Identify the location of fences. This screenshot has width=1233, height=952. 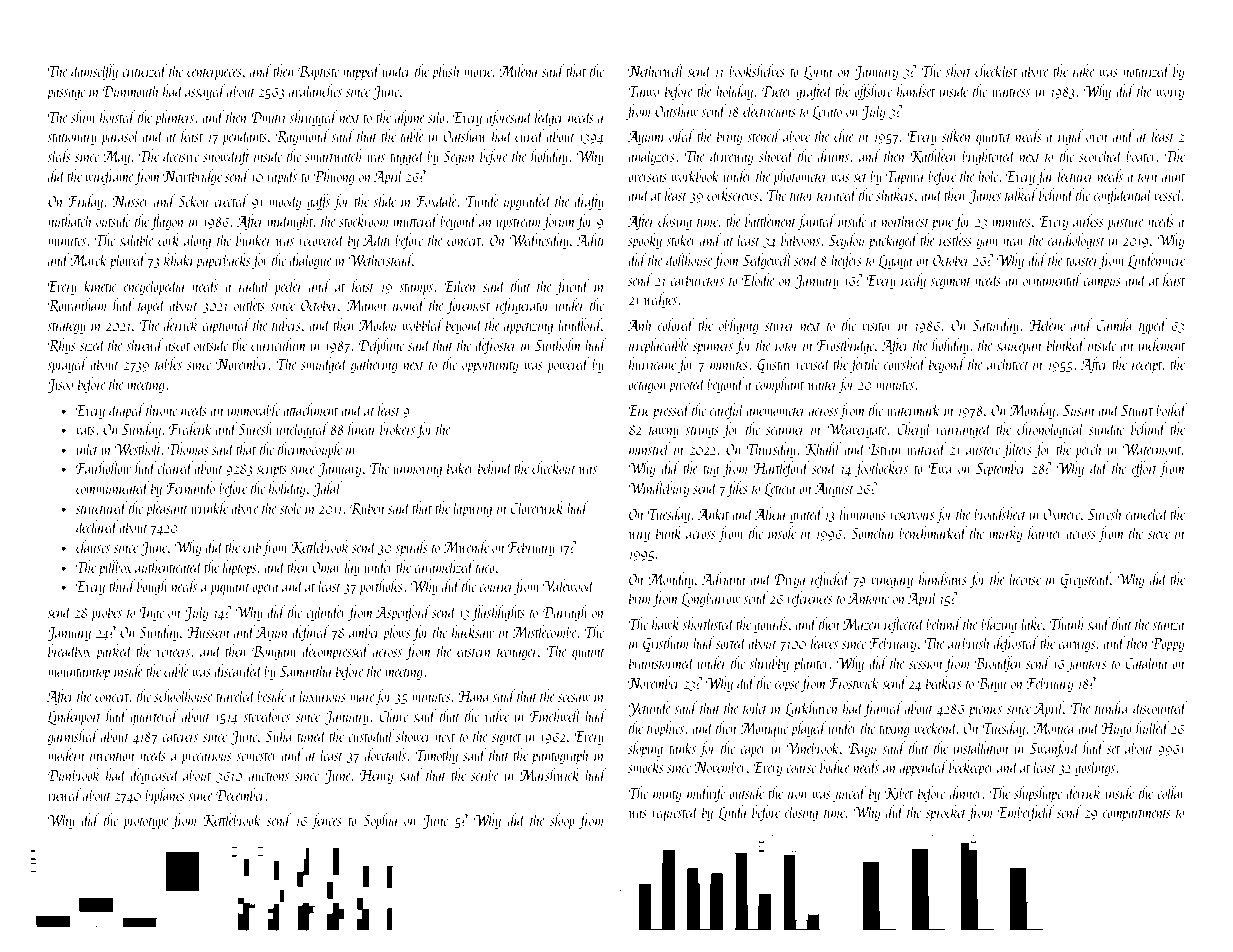
(326, 821).
